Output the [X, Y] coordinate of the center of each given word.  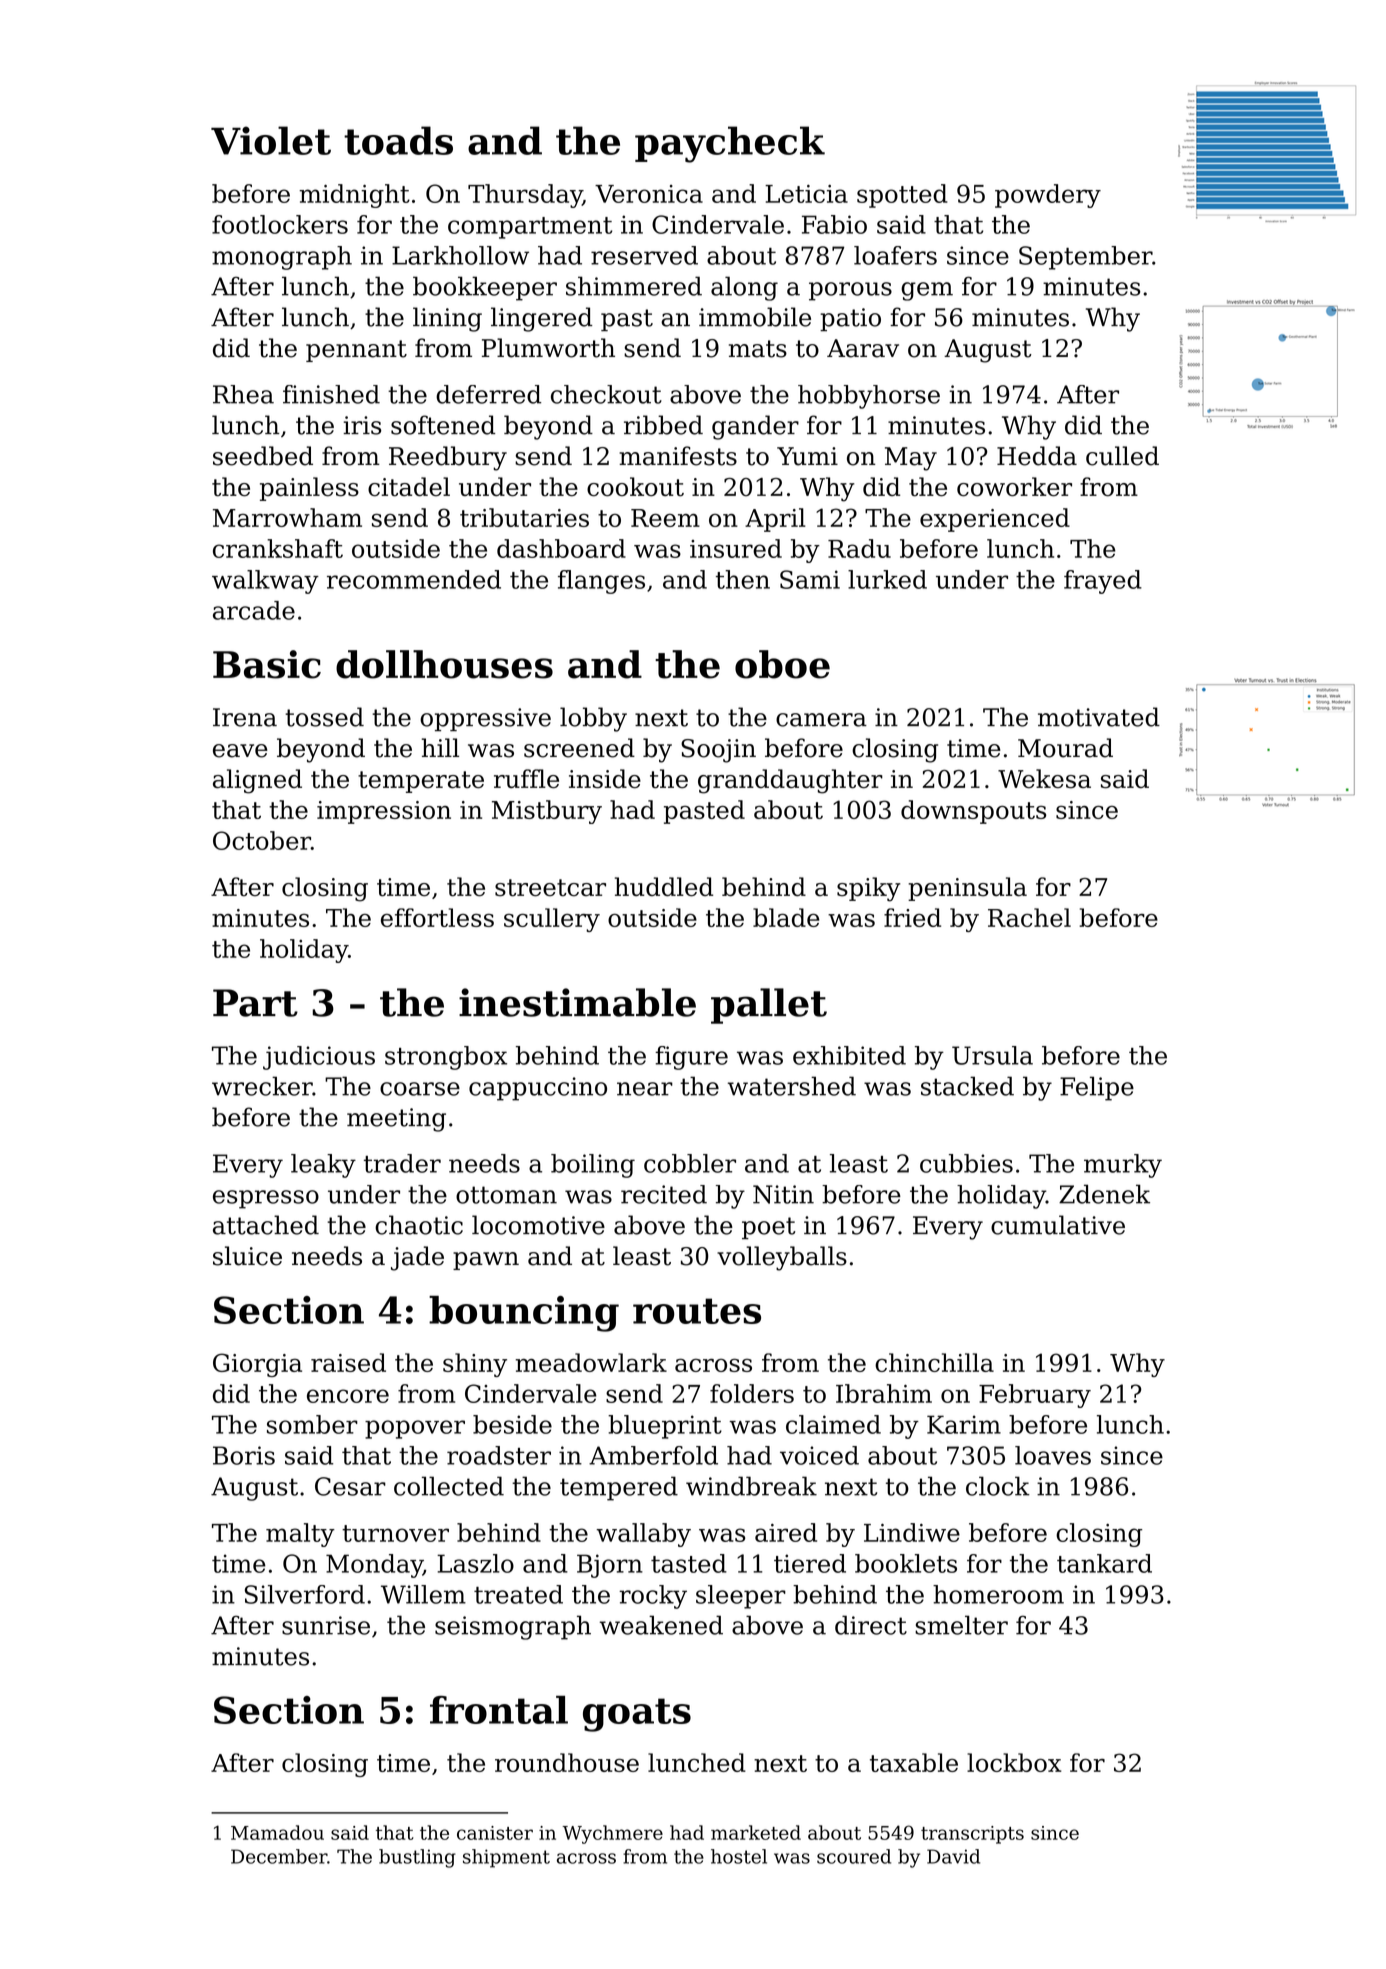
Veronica [649, 194]
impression [384, 812]
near [645, 1089]
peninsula [967, 889]
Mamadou [277, 1832]
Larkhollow [460, 255]
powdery [1048, 196]
